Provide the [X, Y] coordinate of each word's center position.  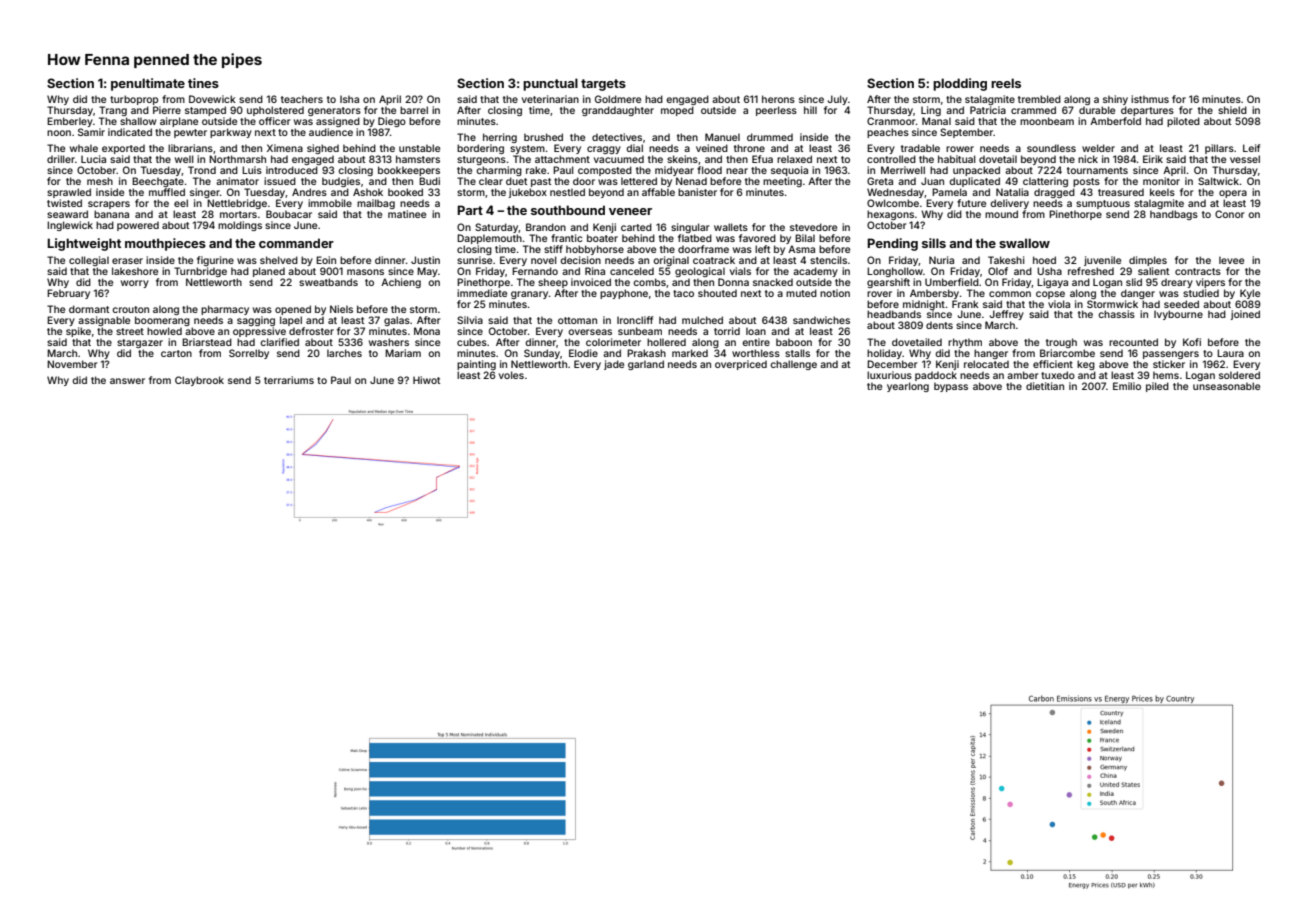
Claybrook [199, 381]
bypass [951, 387]
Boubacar [289, 214]
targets [603, 85]
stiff [553, 249]
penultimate [148, 84]
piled [1157, 387]
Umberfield [952, 282]
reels [1006, 83]
